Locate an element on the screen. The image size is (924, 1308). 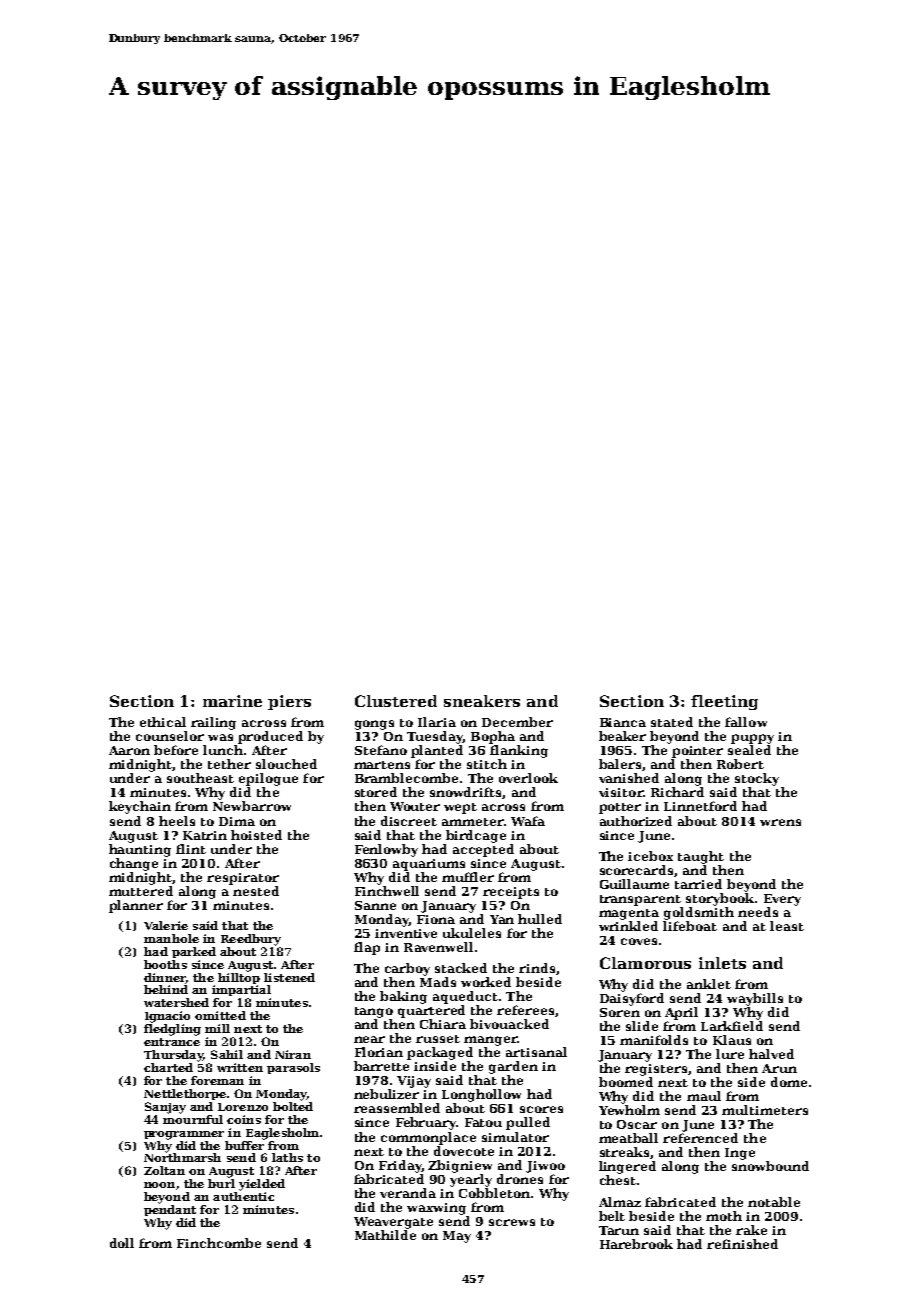
lifeboat is located at coordinates (690, 926).
